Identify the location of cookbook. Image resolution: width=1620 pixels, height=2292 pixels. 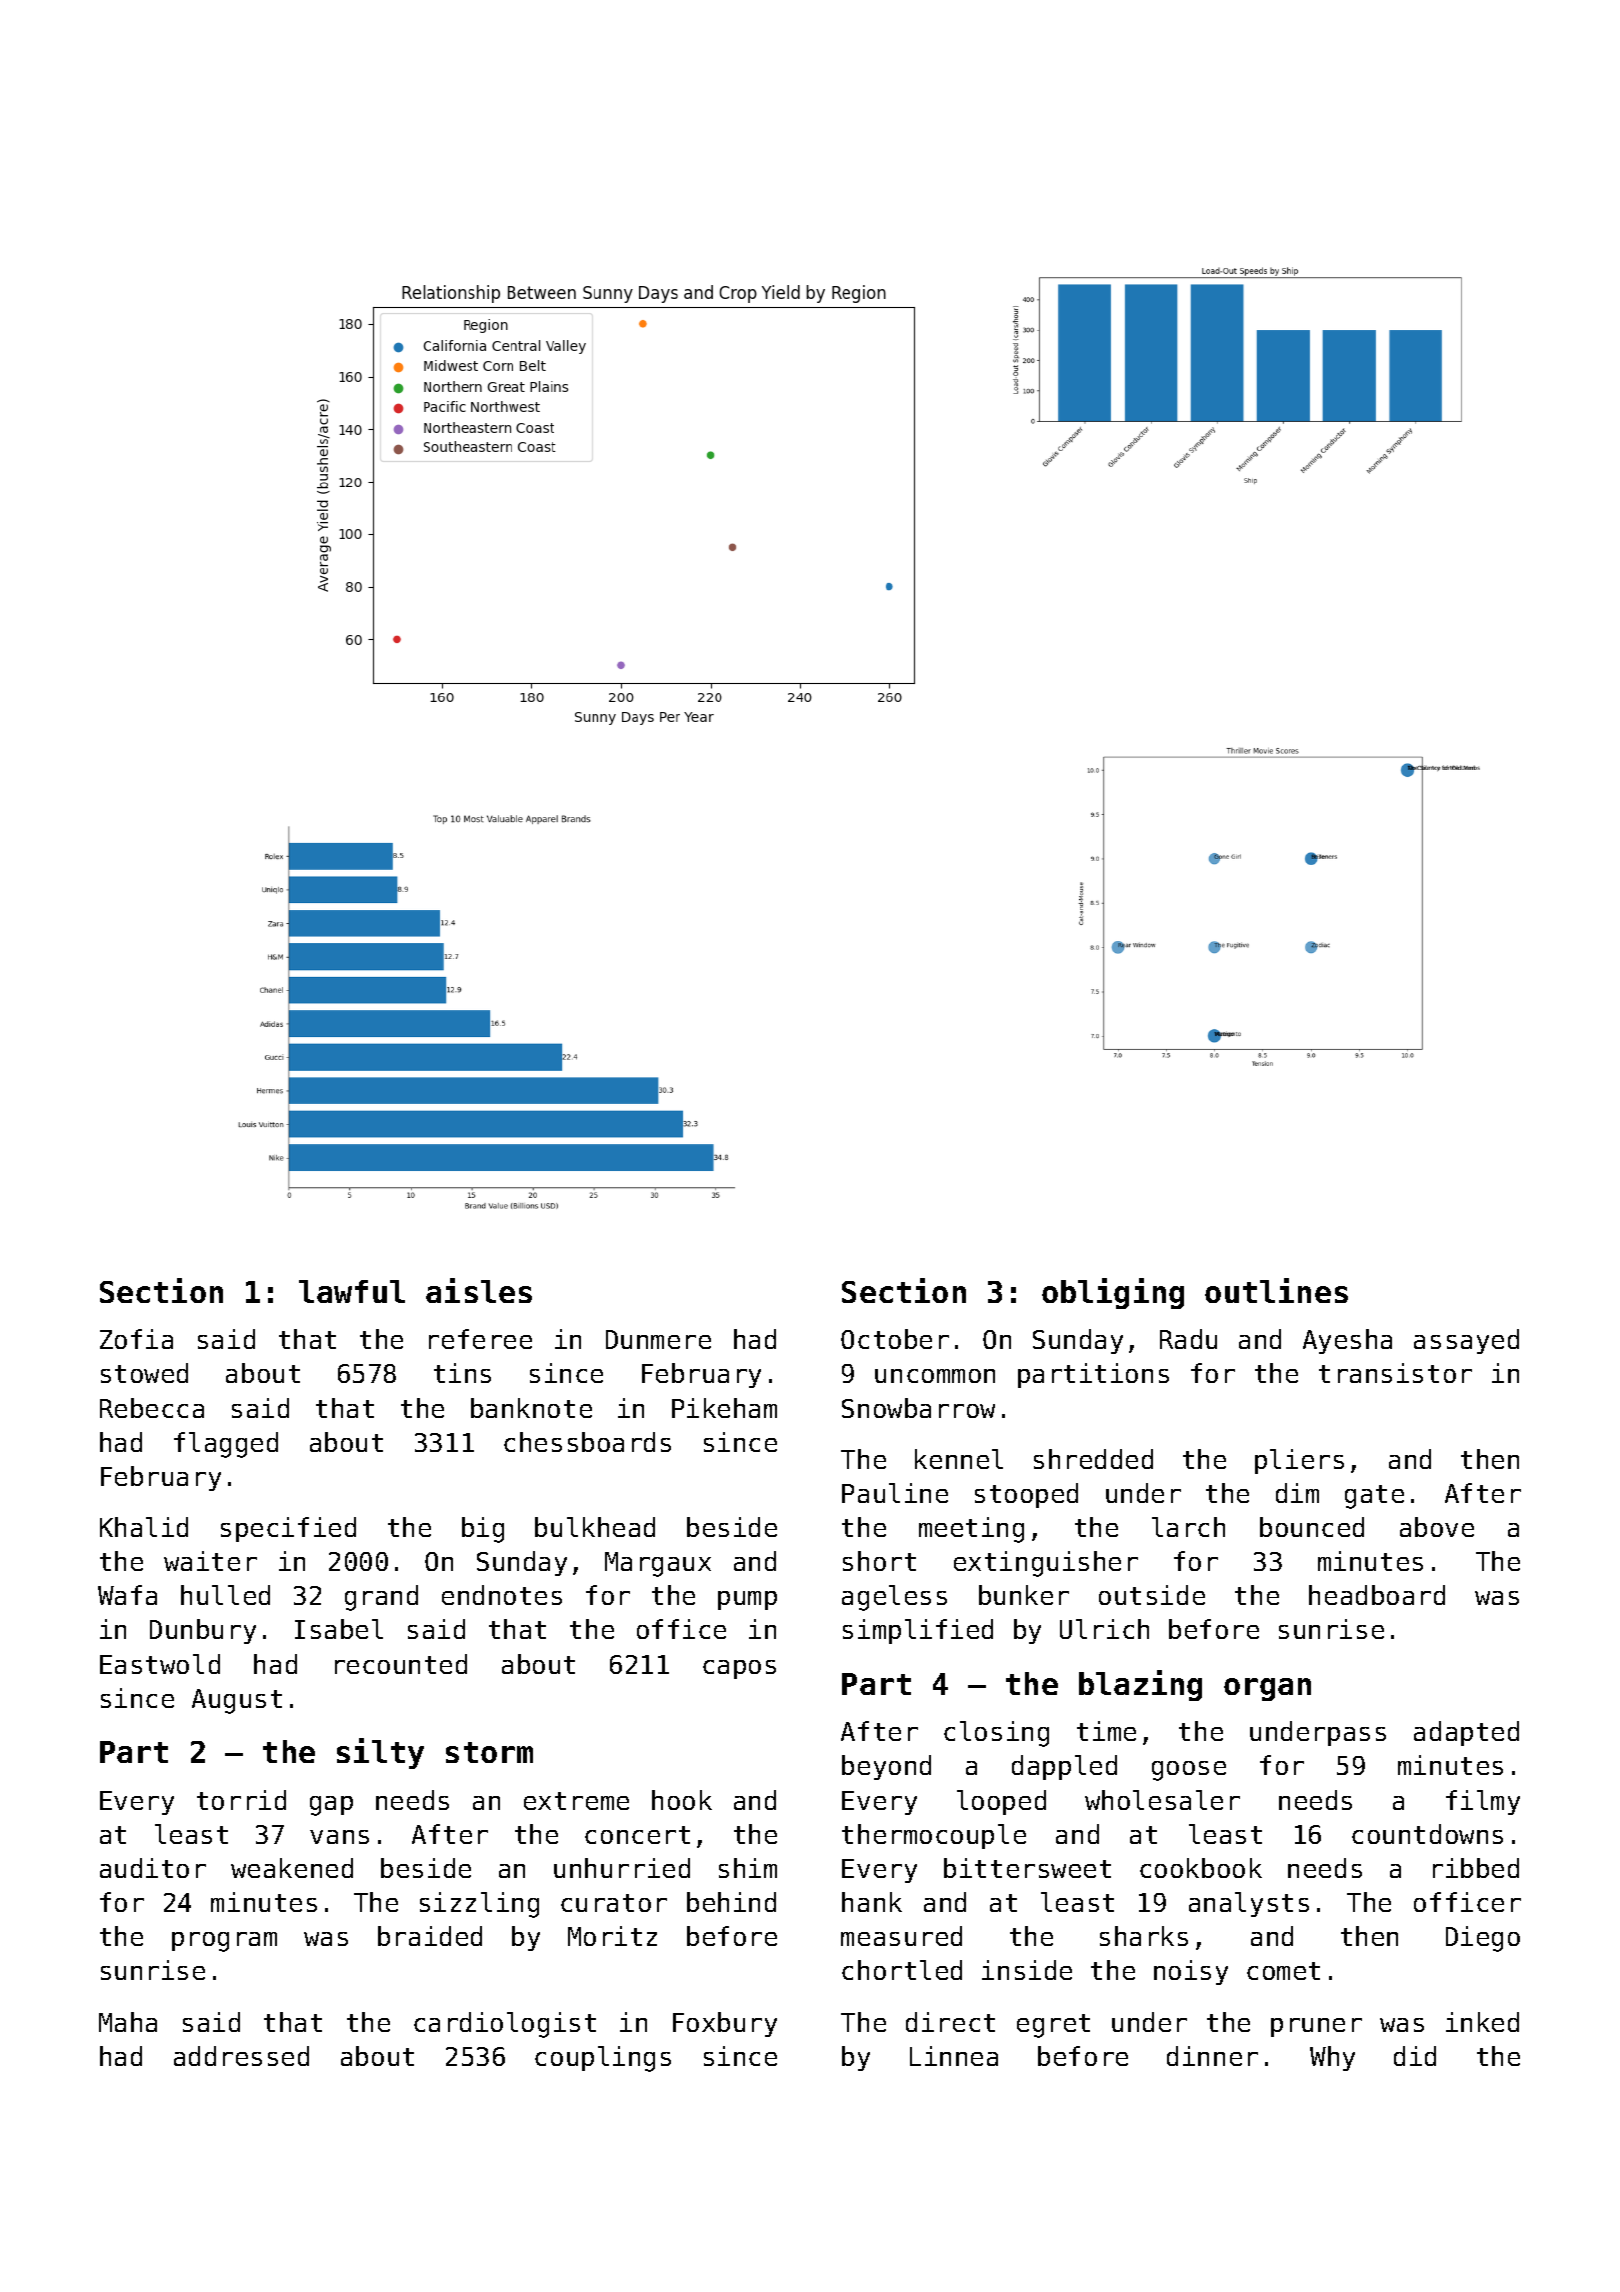
(1201, 1868).
